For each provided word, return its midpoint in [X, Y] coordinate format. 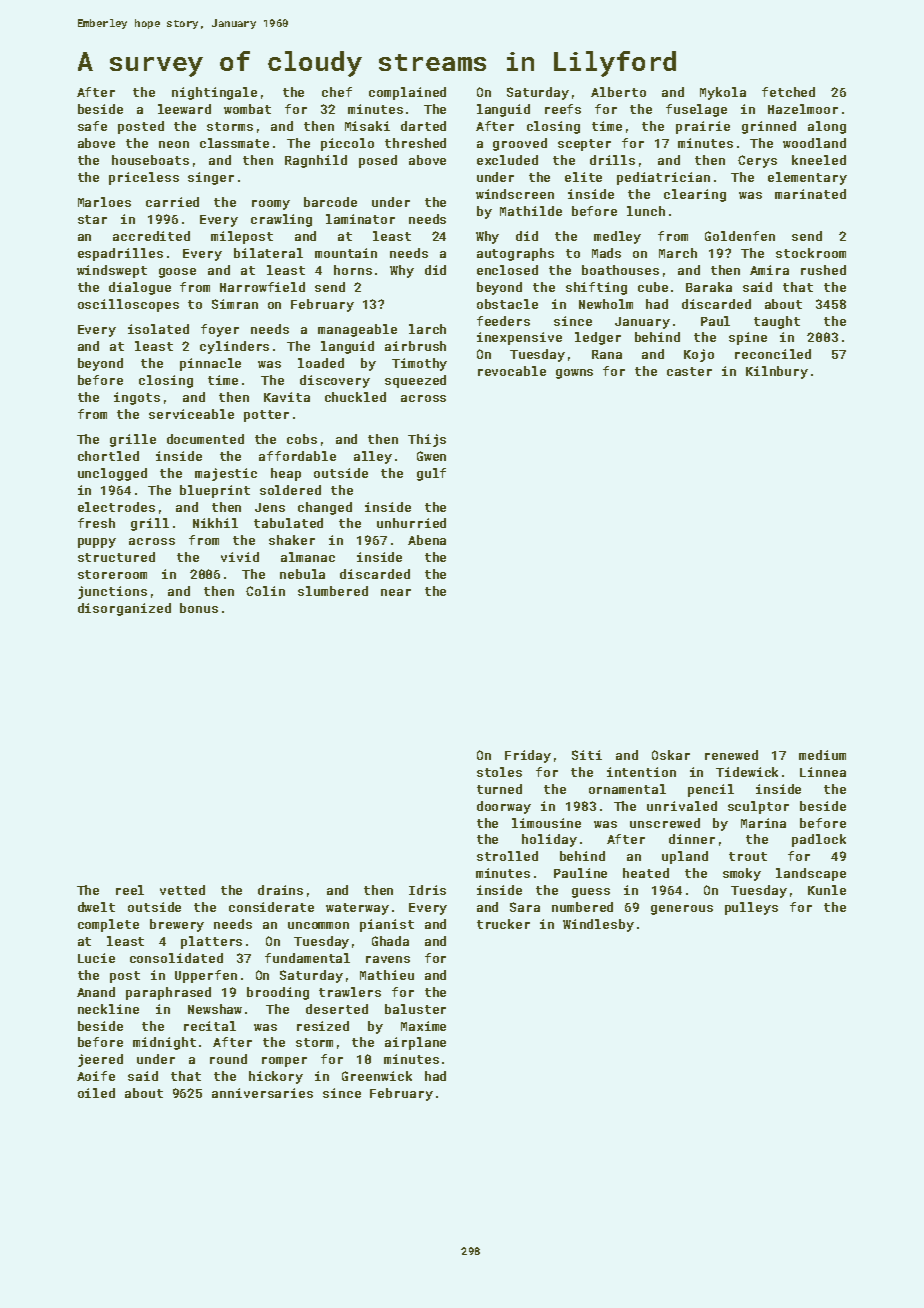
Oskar [671, 755]
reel [130, 890]
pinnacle [210, 364]
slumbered [333, 591]
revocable [512, 371]
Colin [265, 591]
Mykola [723, 93]
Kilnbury [777, 372]
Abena [427, 540]
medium [822, 755]
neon [174, 144]
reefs [563, 109]
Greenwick [377, 1076]
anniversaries [262, 1093]
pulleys [751, 908]
